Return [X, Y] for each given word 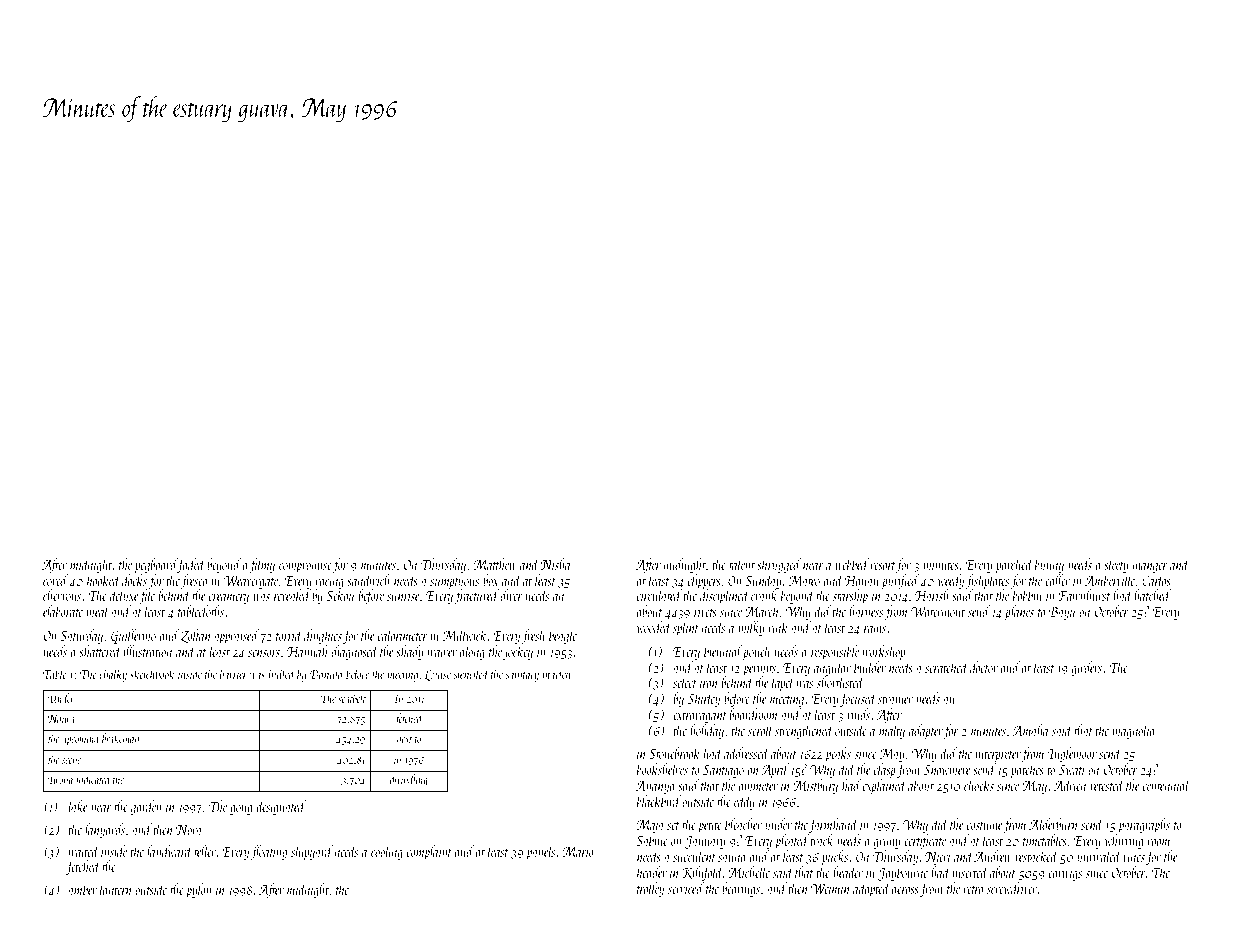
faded [192, 565]
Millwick [465, 635]
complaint [429, 852]
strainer [895, 699]
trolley [650, 889]
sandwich [368, 580]
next [404, 739]
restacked [1037, 856]
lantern [115, 889]
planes [1019, 612]
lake [78, 806]
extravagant [700, 717]
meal [98, 611]
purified [900, 581]
